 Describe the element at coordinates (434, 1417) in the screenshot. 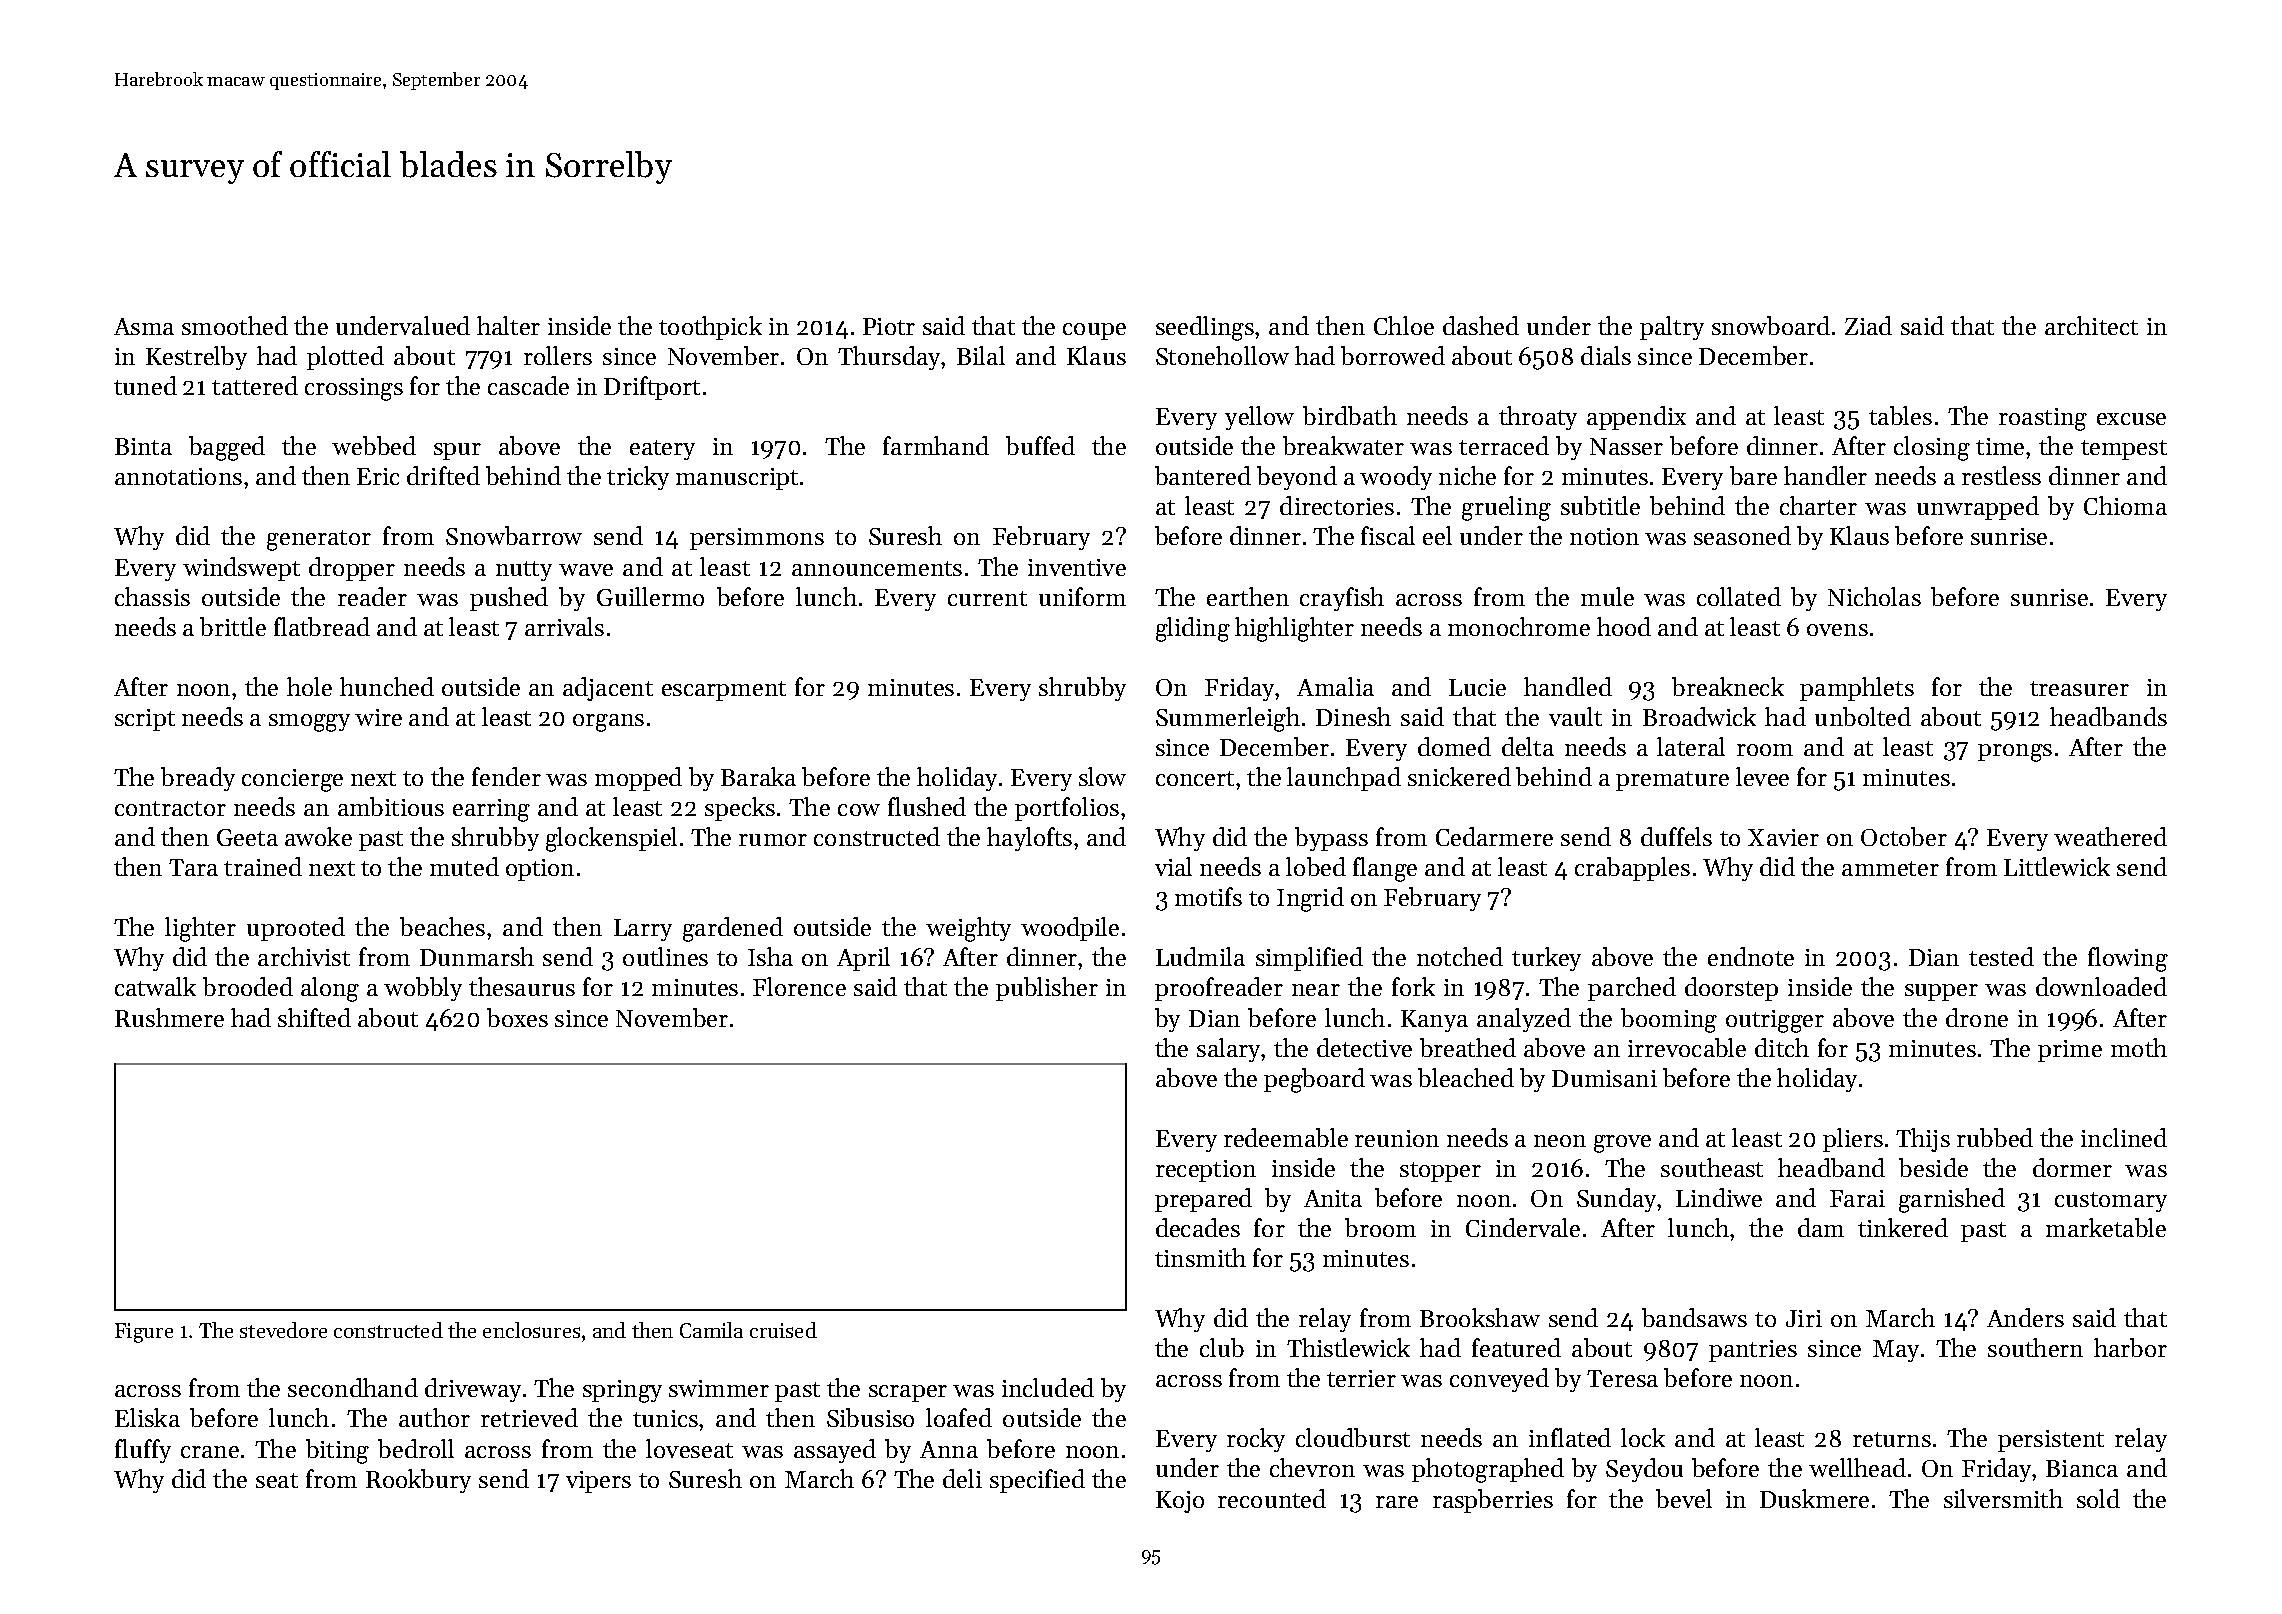

I see `author` at that location.
